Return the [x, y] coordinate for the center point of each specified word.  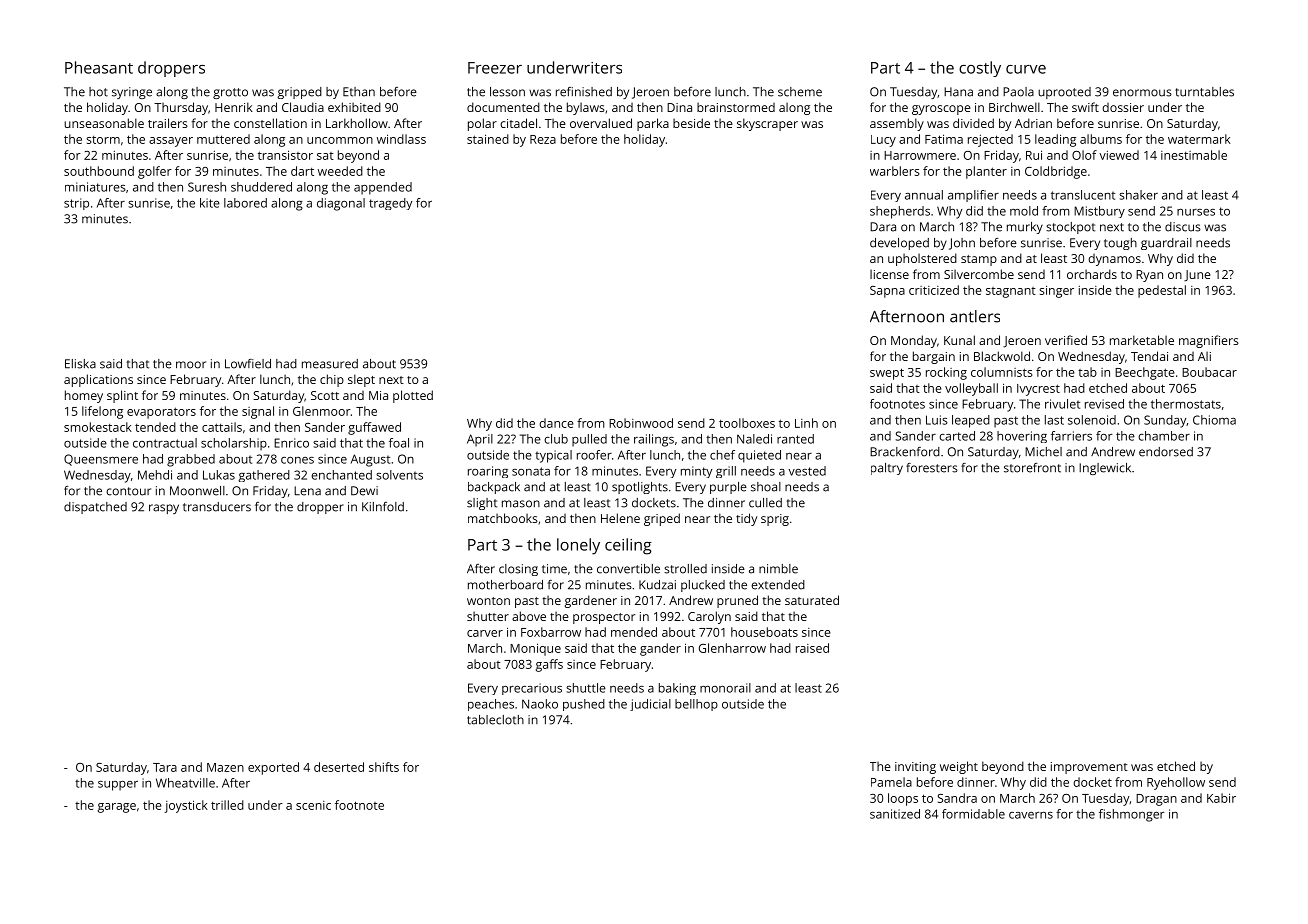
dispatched [95, 508]
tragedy [390, 204]
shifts [384, 767]
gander [660, 649]
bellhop [696, 705]
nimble [778, 569]
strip [76, 204]
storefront [1032, 468]
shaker [1138, 195]
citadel [518, 123]
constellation [270, 123]
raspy [164, 509]
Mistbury [1099, 212]
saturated [812, 600]
